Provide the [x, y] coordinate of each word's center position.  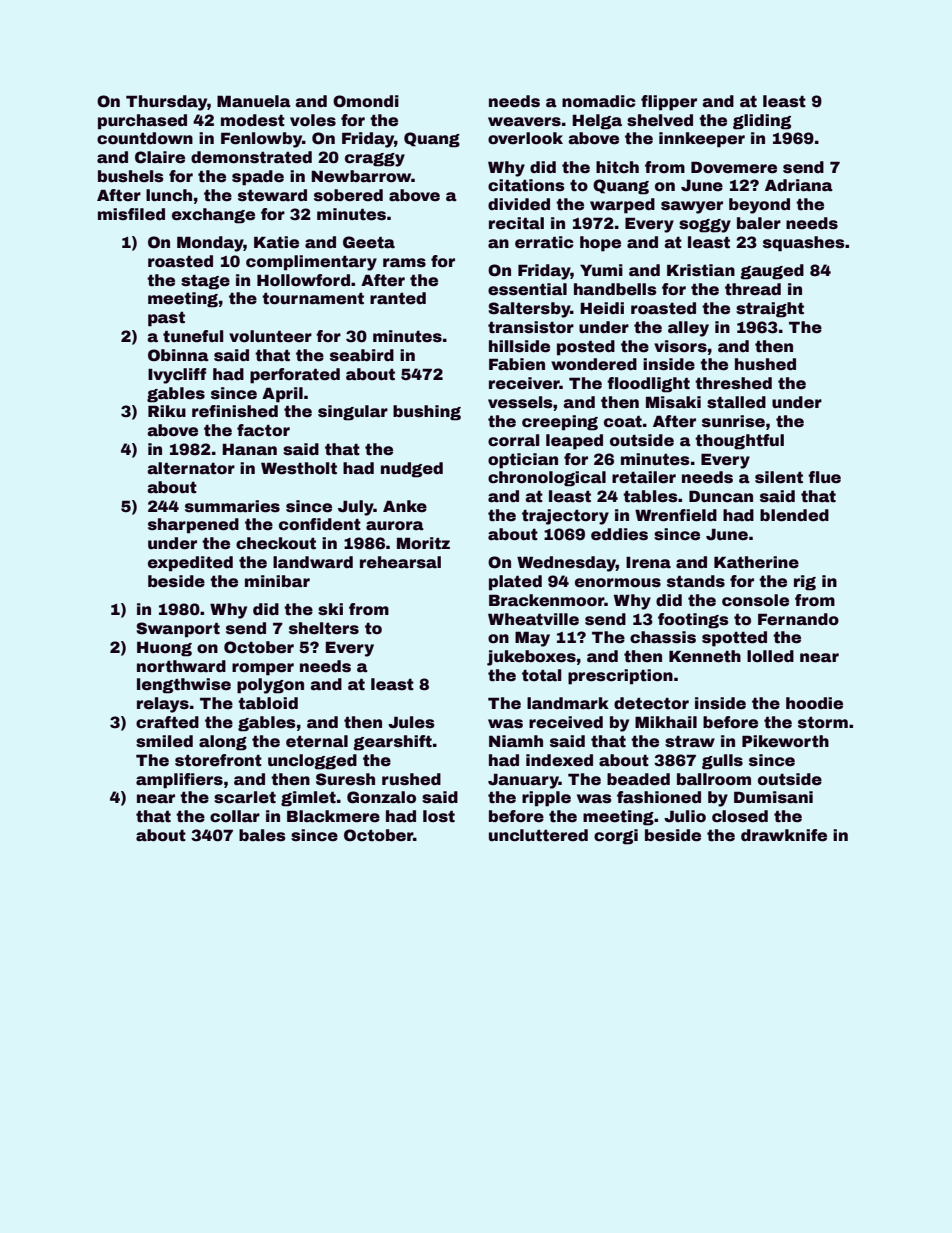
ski [330, 609]
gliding [762, 122]
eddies [619, 534]
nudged [412, 470]
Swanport [178, 630]
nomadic [599, 101]
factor [263, 430]
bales [262, 835]
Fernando [798, 619]
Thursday [167, 103]
